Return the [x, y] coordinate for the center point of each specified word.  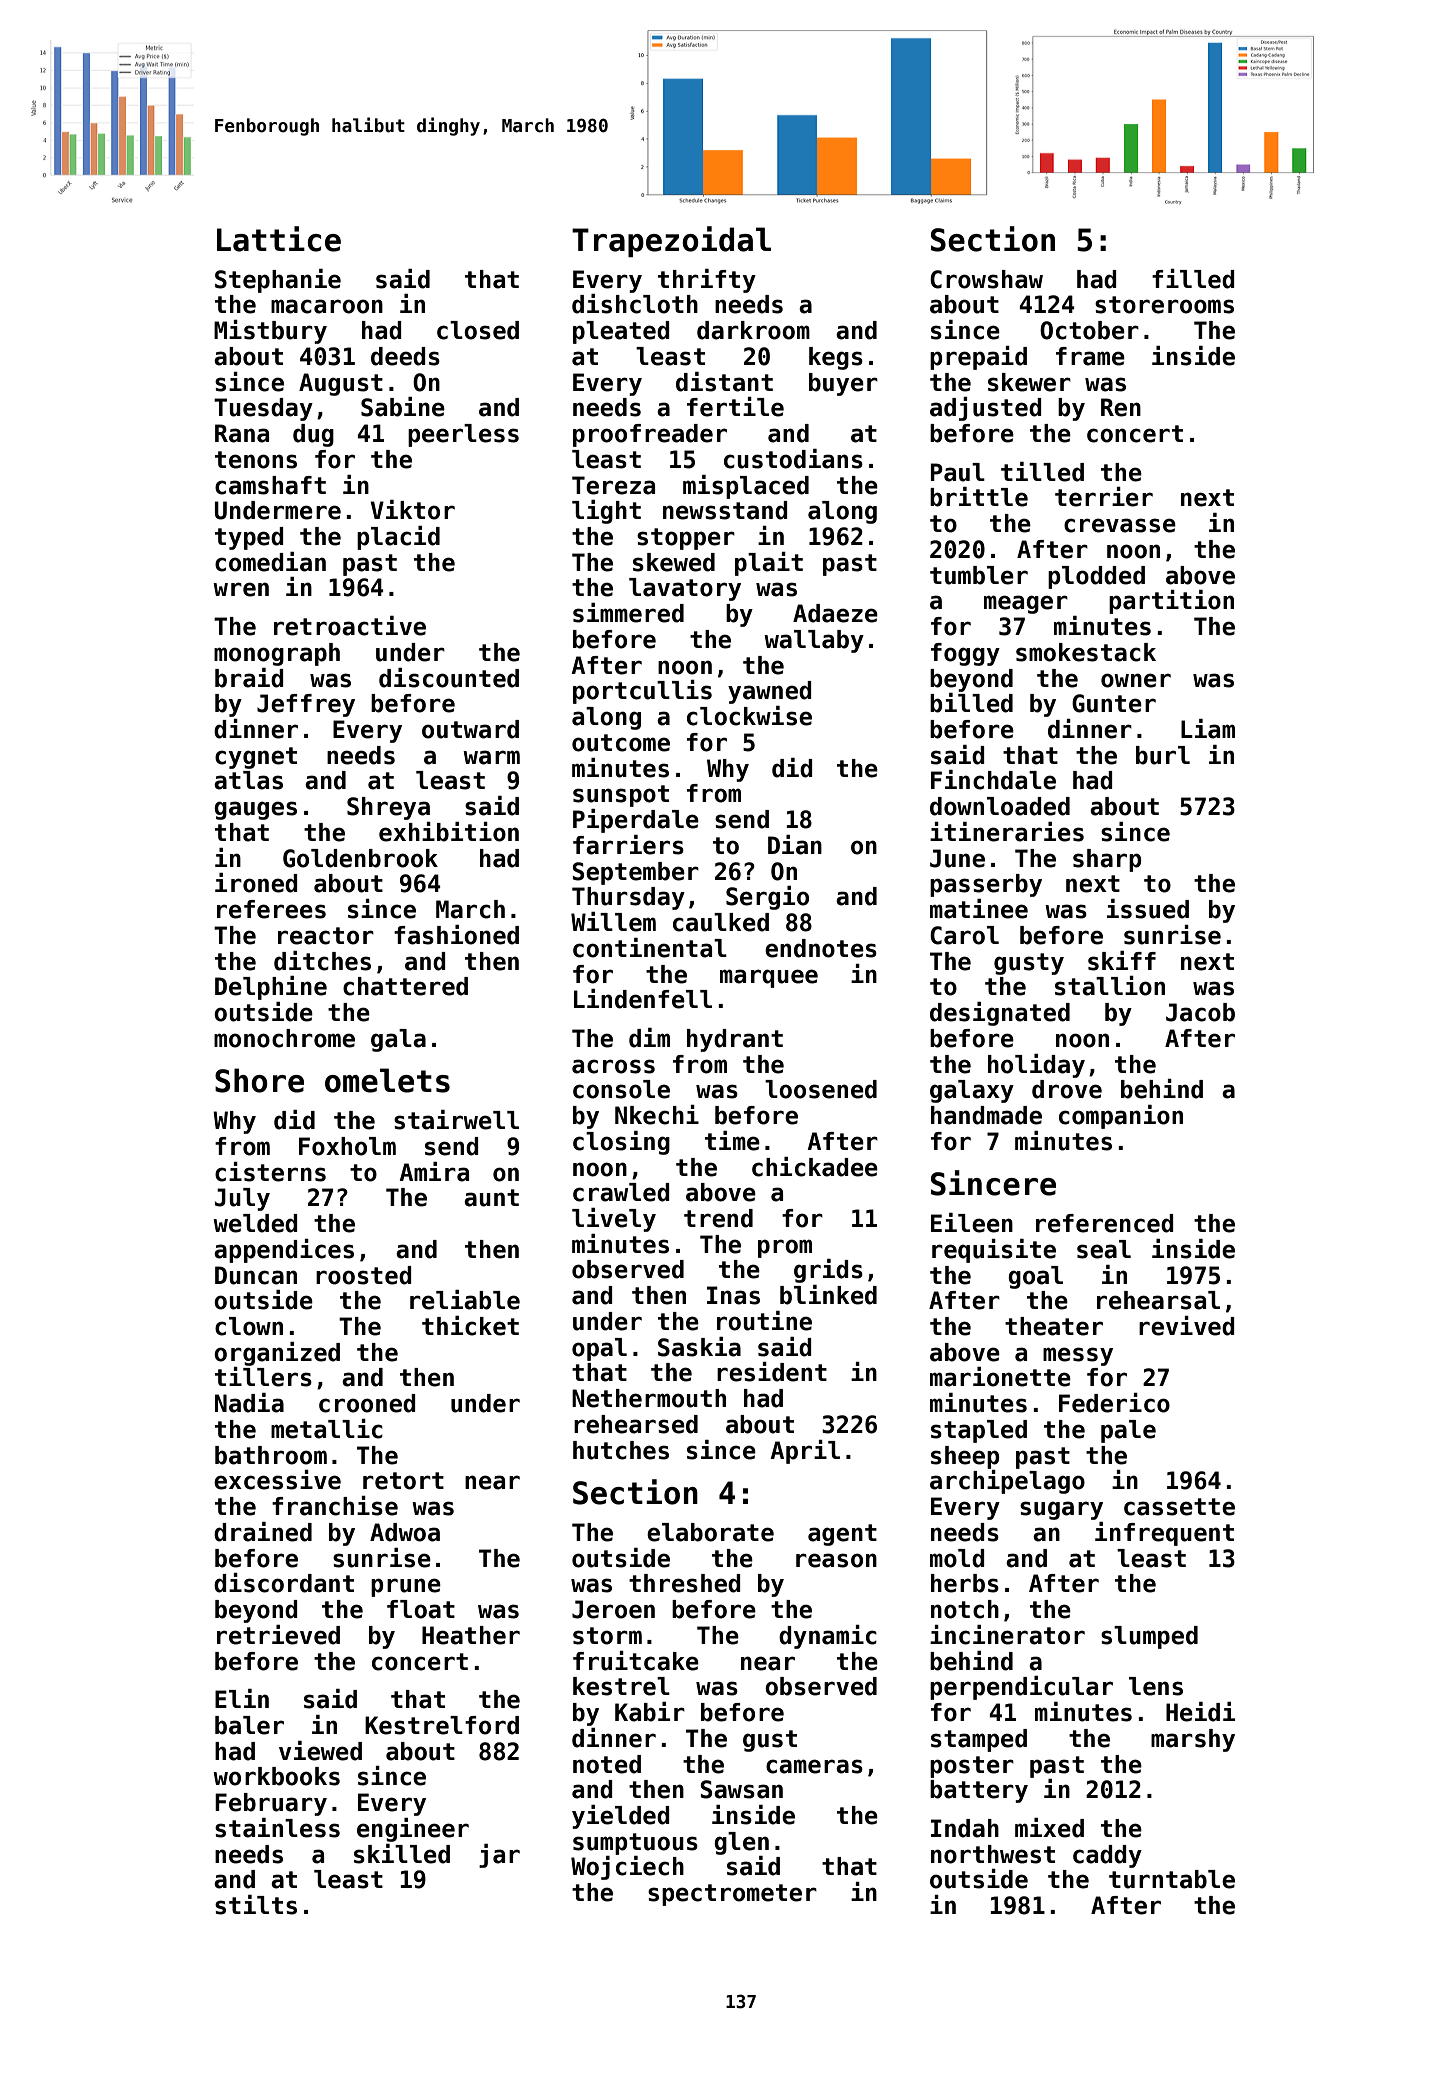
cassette [1179, 1507]
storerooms [1164, 305]
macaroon [327, 306]
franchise [335, 1506]
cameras [814, 1766]
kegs [836, 358]
